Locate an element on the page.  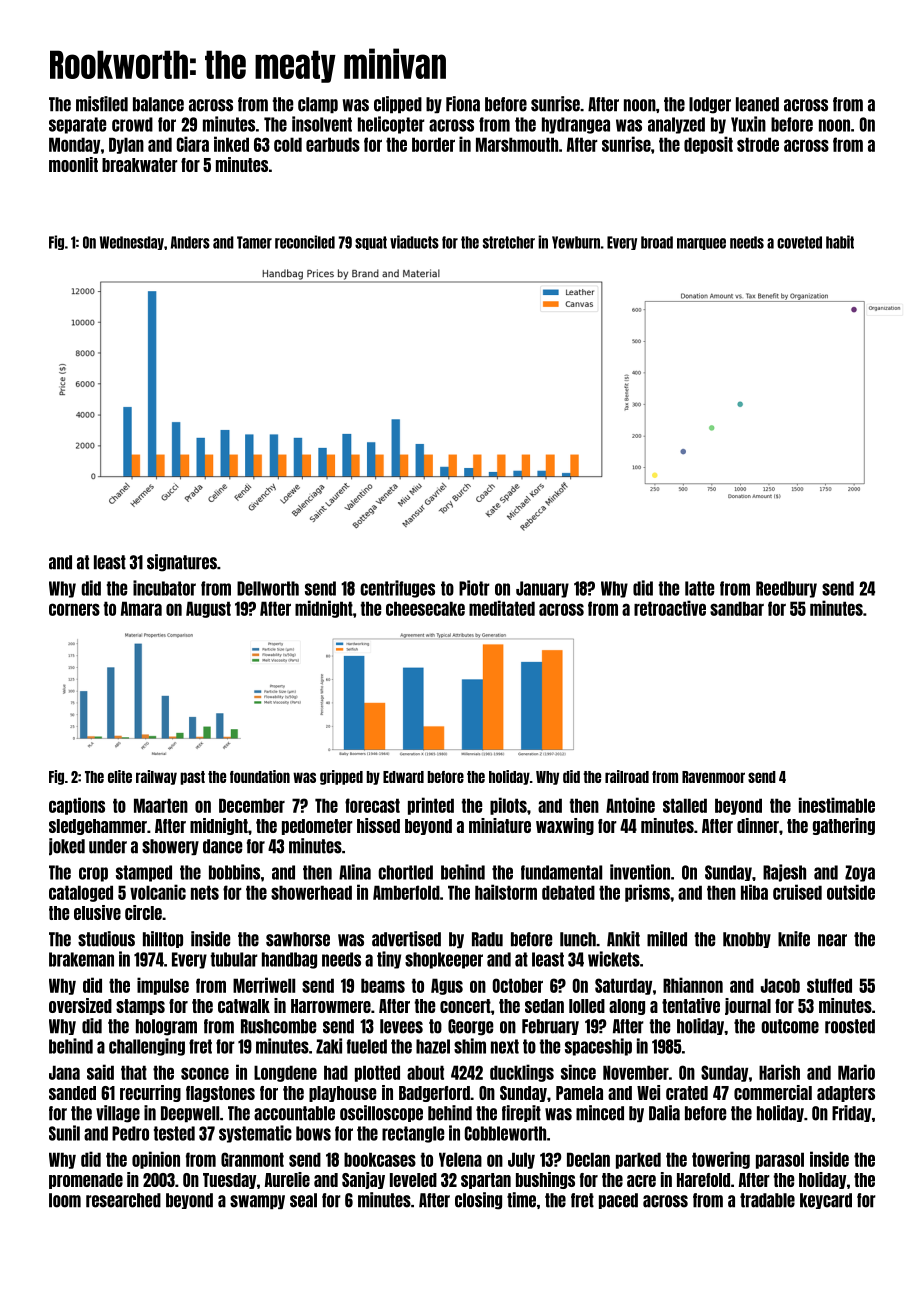
rectangle is located at coordinates (413, 1134).
